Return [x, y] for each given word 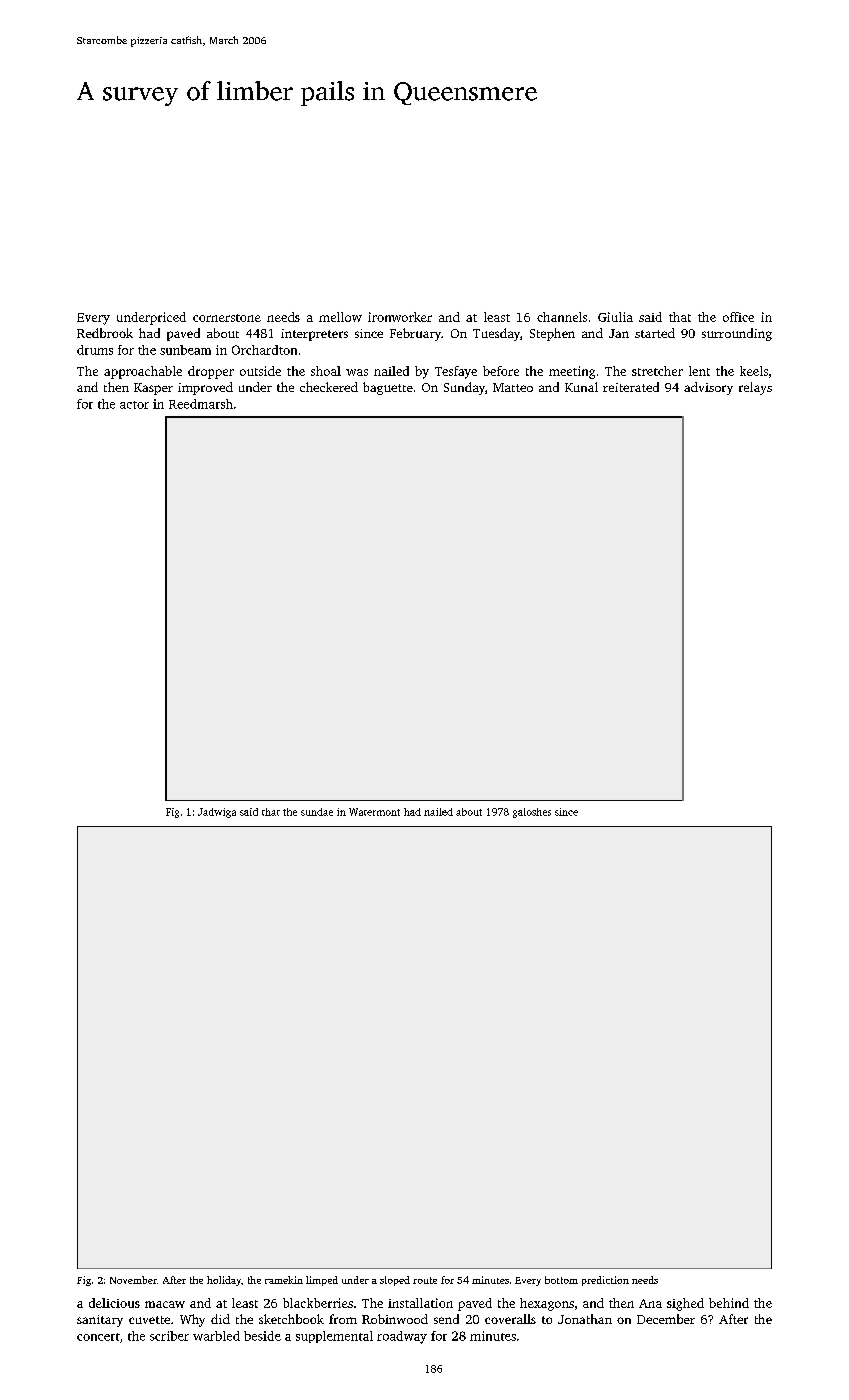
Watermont [374, 812]
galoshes [532, 813]
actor [134, 405]
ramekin [284, 1280]
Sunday [464, 388]
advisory [708, 388]
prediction [605, 1281]
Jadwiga [217, 813]
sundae [317, 812]
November [133, 1280]
